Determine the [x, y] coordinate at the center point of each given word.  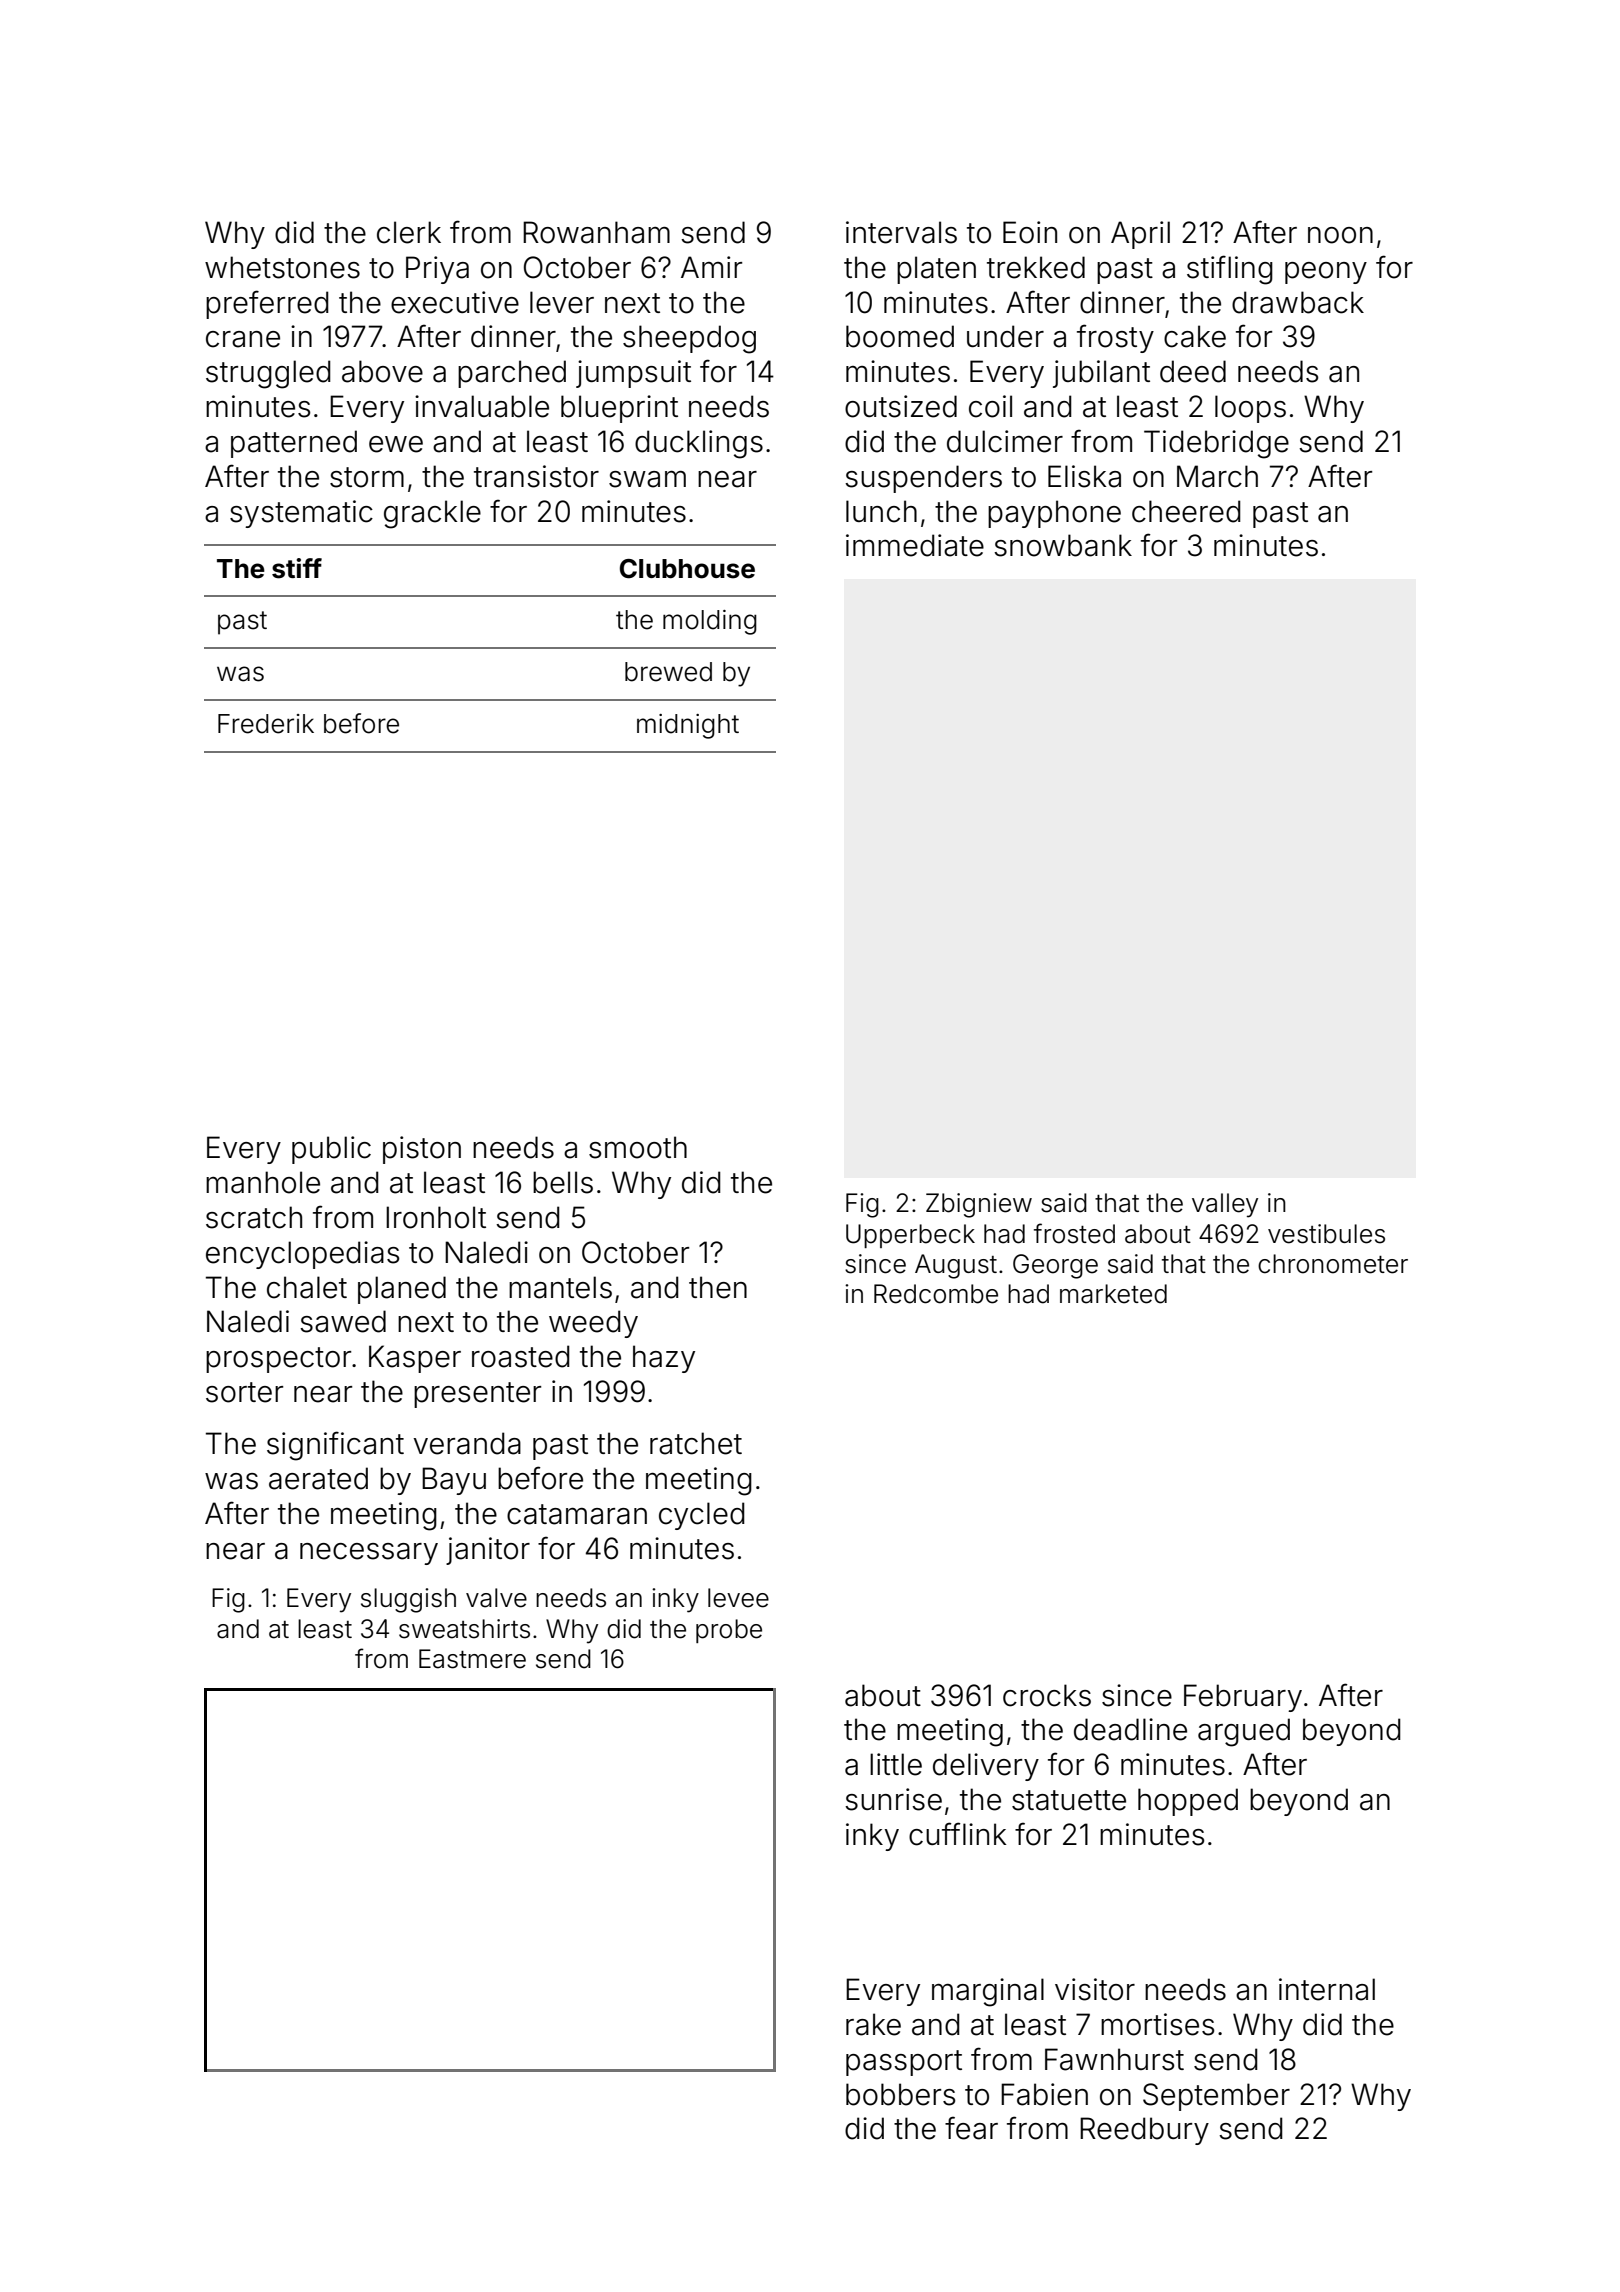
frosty [1115, 338]
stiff [297, 568]
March [1217, 476]
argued [1244, 1732]
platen [936, 270]
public [331, 1150]
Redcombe [936, 1294]
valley [1225, 1205]
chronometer [1333, 1264]
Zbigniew [979, 1205]
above [382, 371]
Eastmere [472, 1659]
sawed [343, 1321]
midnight [688, 726]
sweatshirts [464, 1629]
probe [729, 1631]
